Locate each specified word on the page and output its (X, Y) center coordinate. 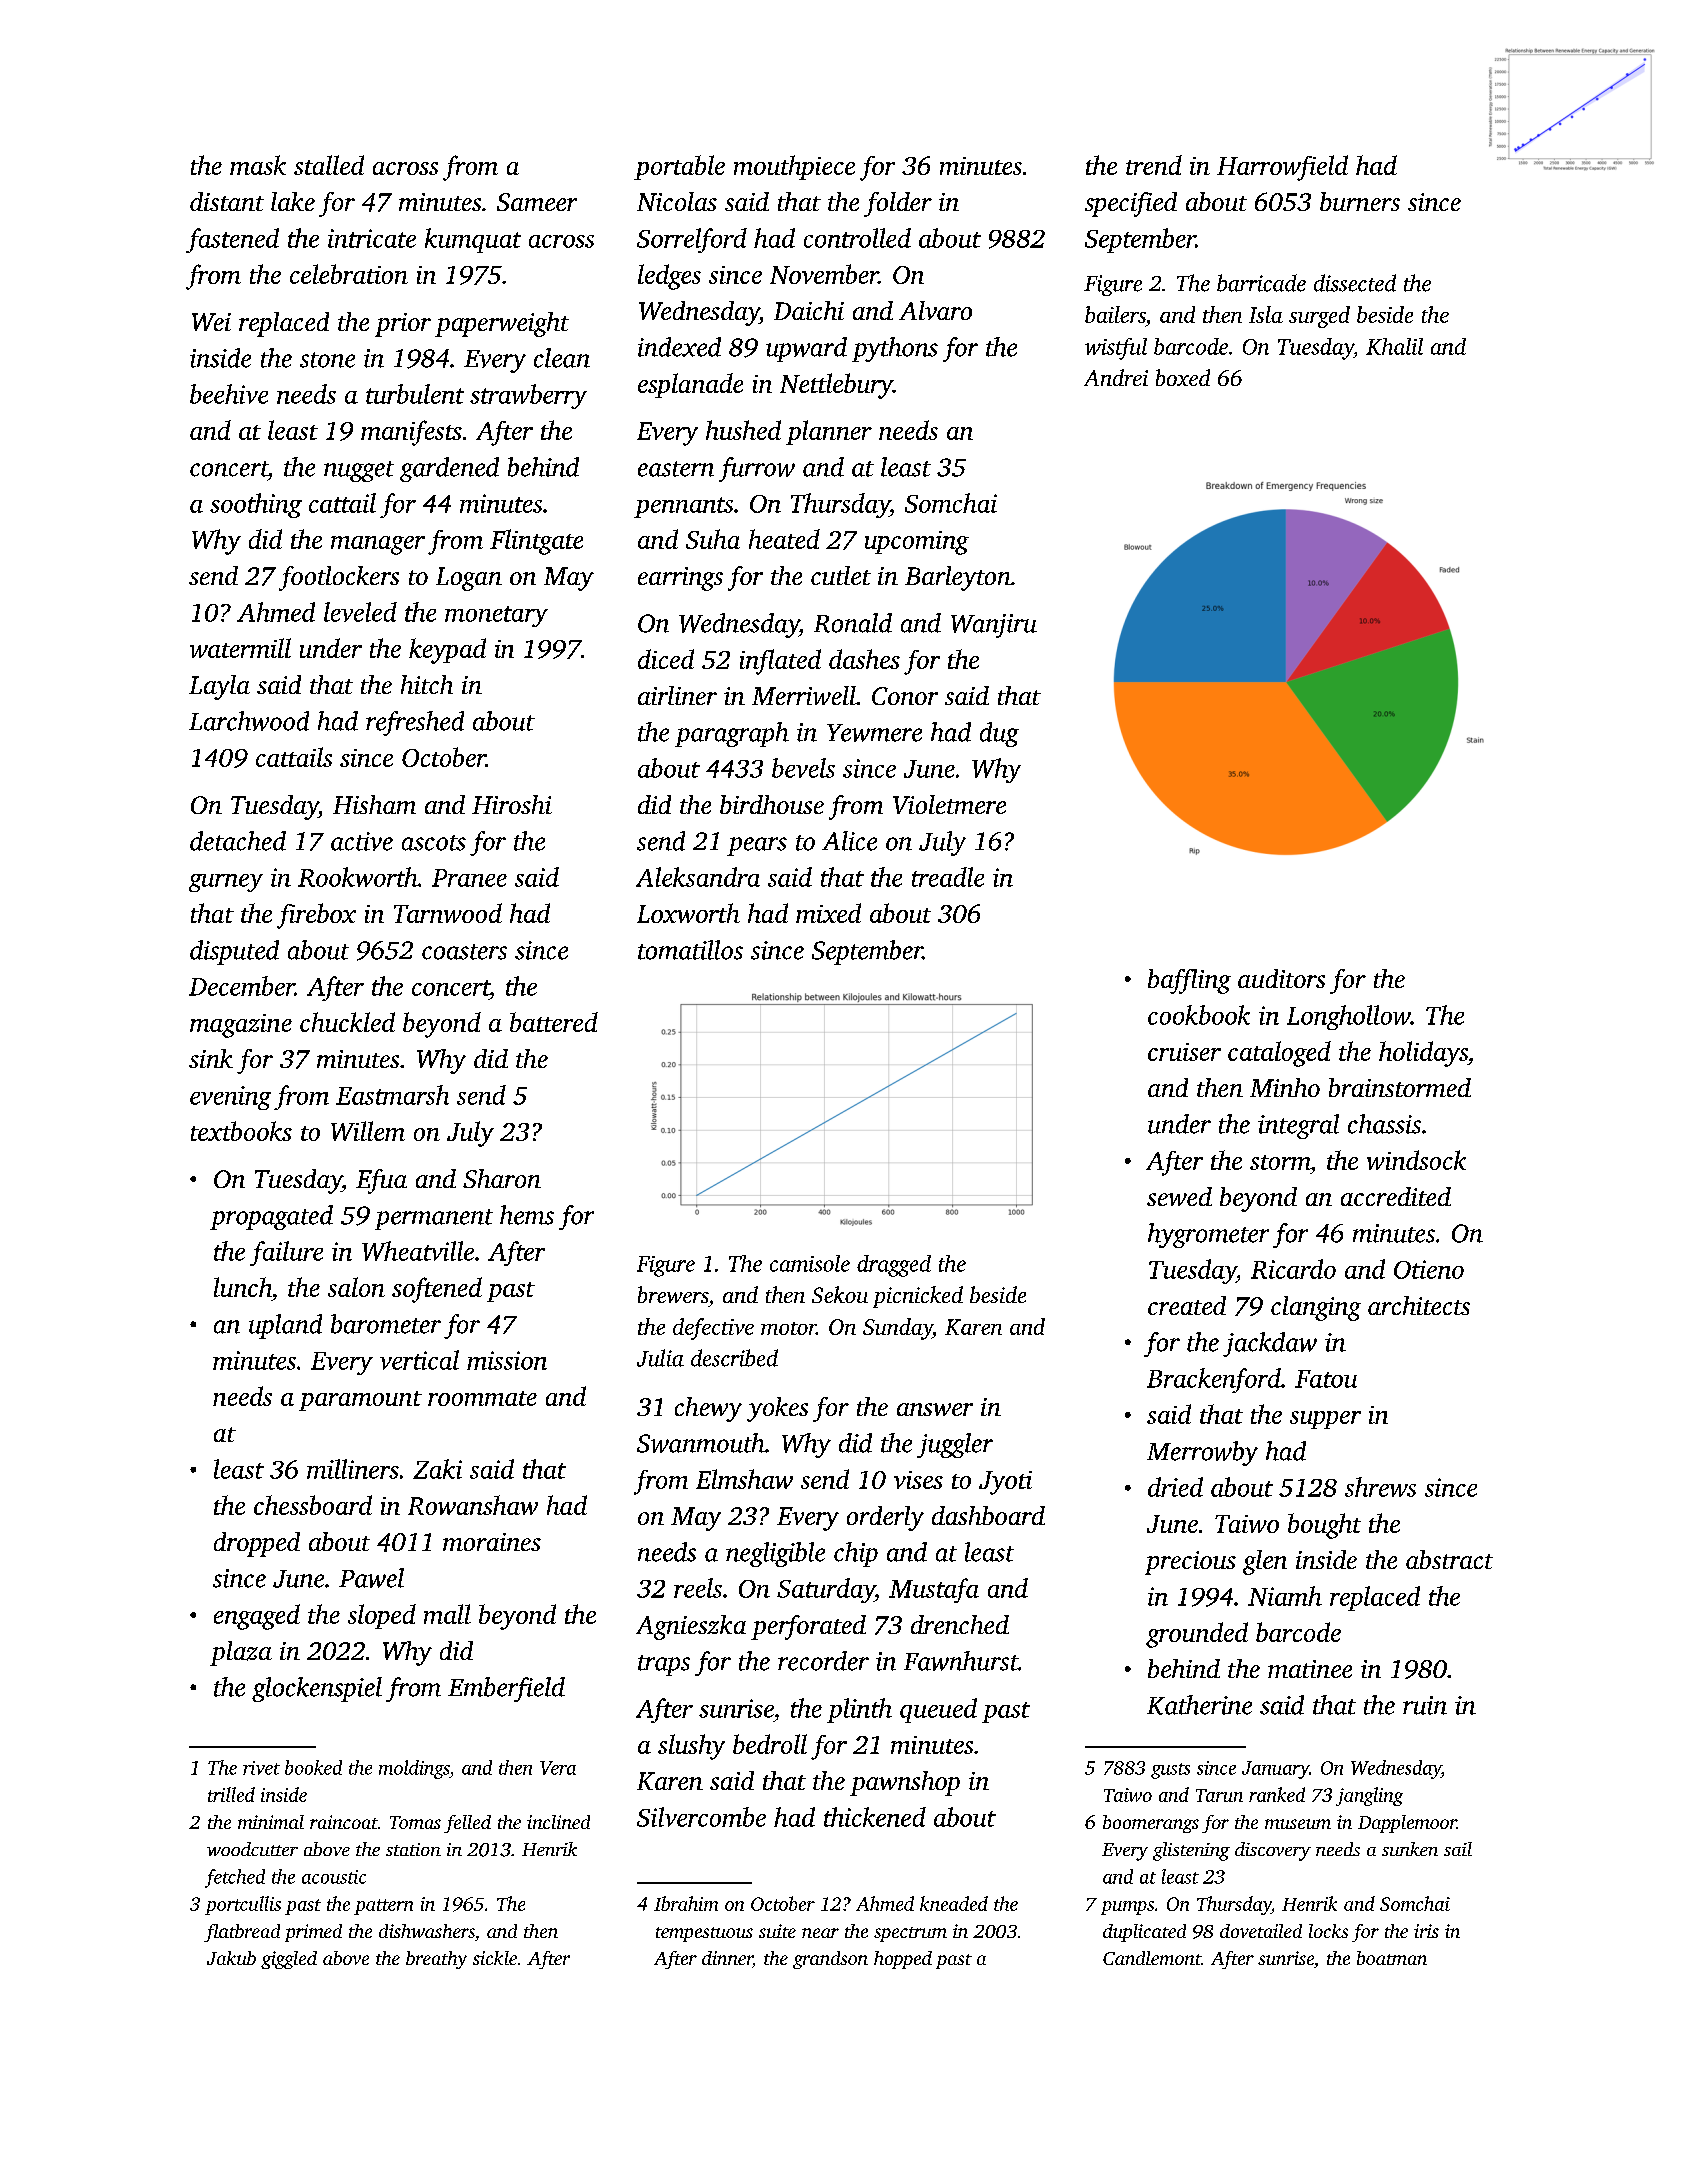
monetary (496, 616)
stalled (329, 165)
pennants (683, 507)
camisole (810, 1263)
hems (527, 1215)
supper (1325, 1420)
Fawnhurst (961, 1661)
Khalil (1394, 346)
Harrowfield (1282, 168)
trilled (231, 1794)
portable (679, 167)
